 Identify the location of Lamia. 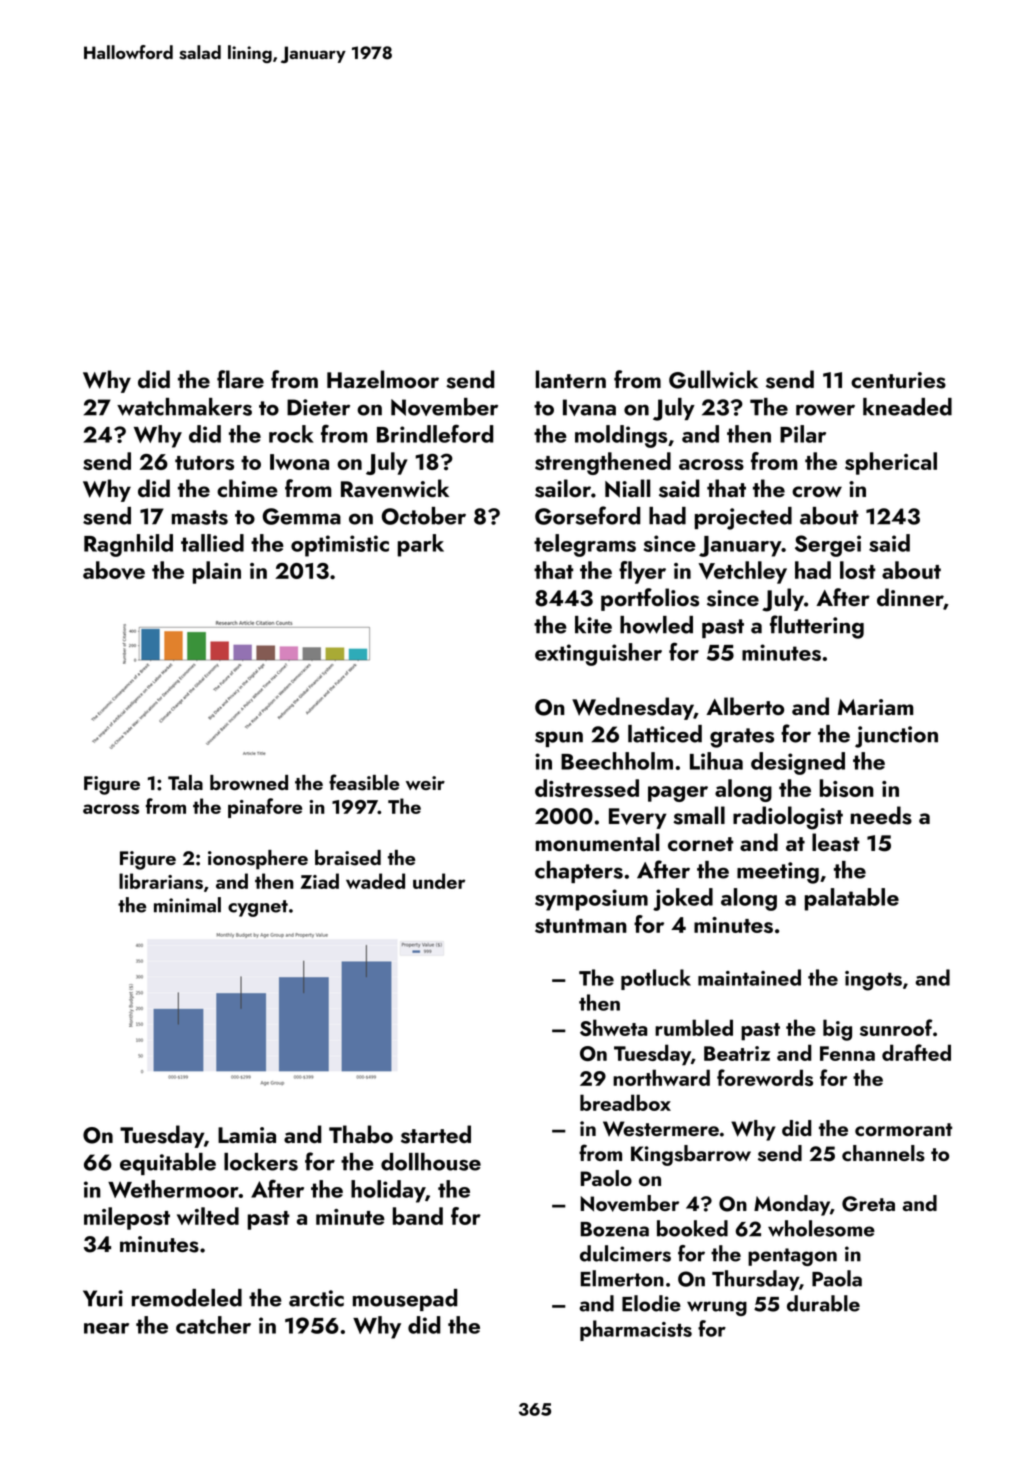
(247, 1135).
